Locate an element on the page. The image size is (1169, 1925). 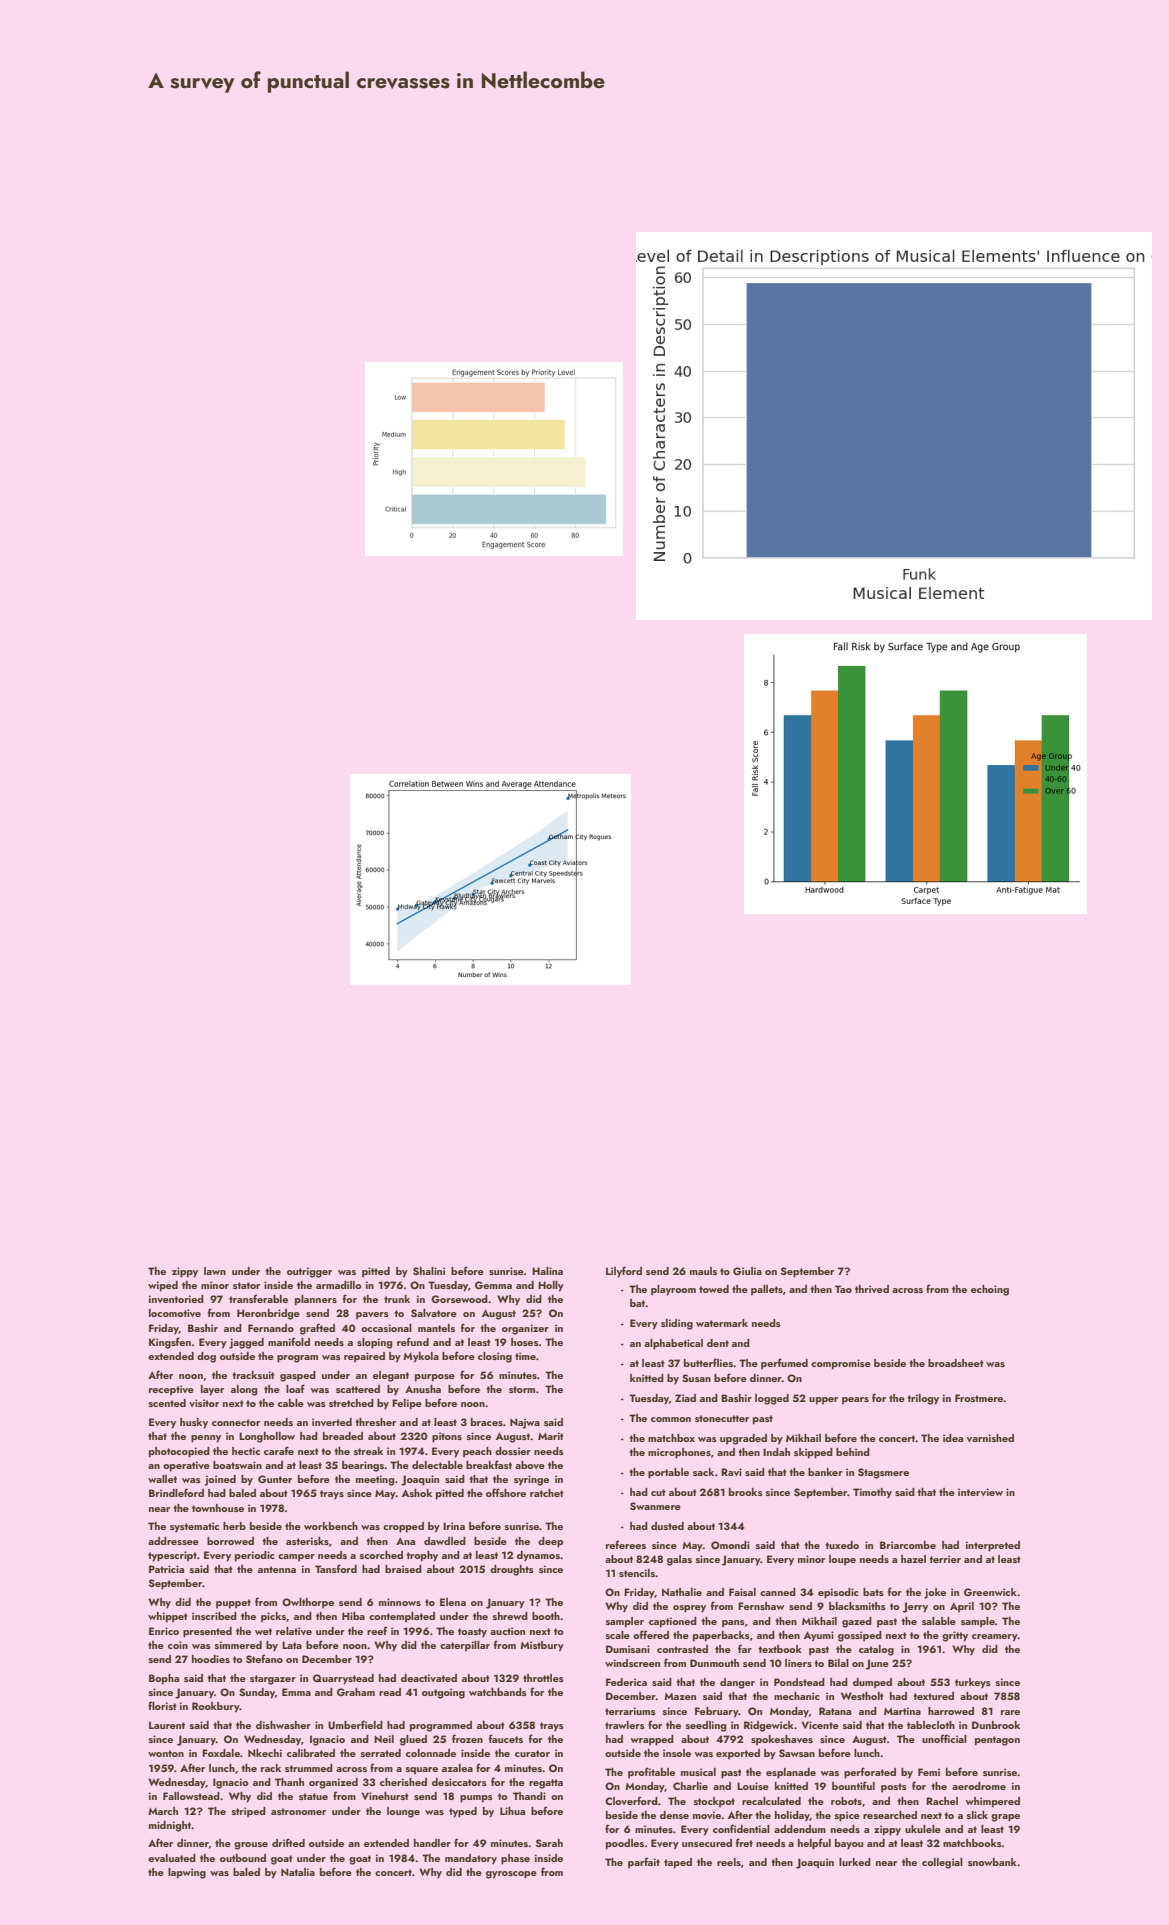
bearings is located at coordinates (363, 1466).
